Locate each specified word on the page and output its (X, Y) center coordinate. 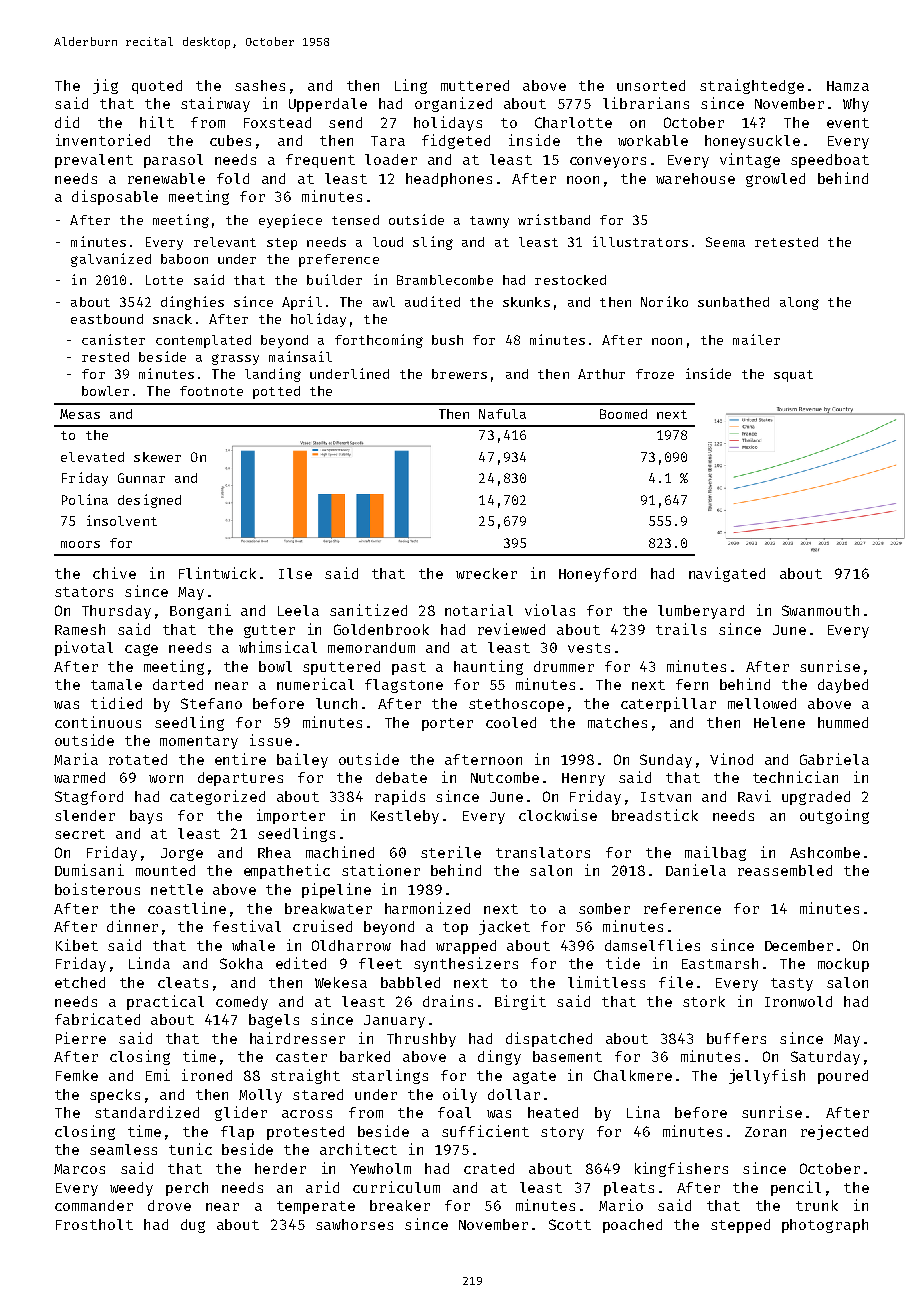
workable (653, 140)
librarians (646, 103)
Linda (149, 963)
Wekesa (341, 982)
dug (193, 1226)
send (345, 122)
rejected (834, 1132)
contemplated (203, 341)
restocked (570, 280)
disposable (115, 197)
